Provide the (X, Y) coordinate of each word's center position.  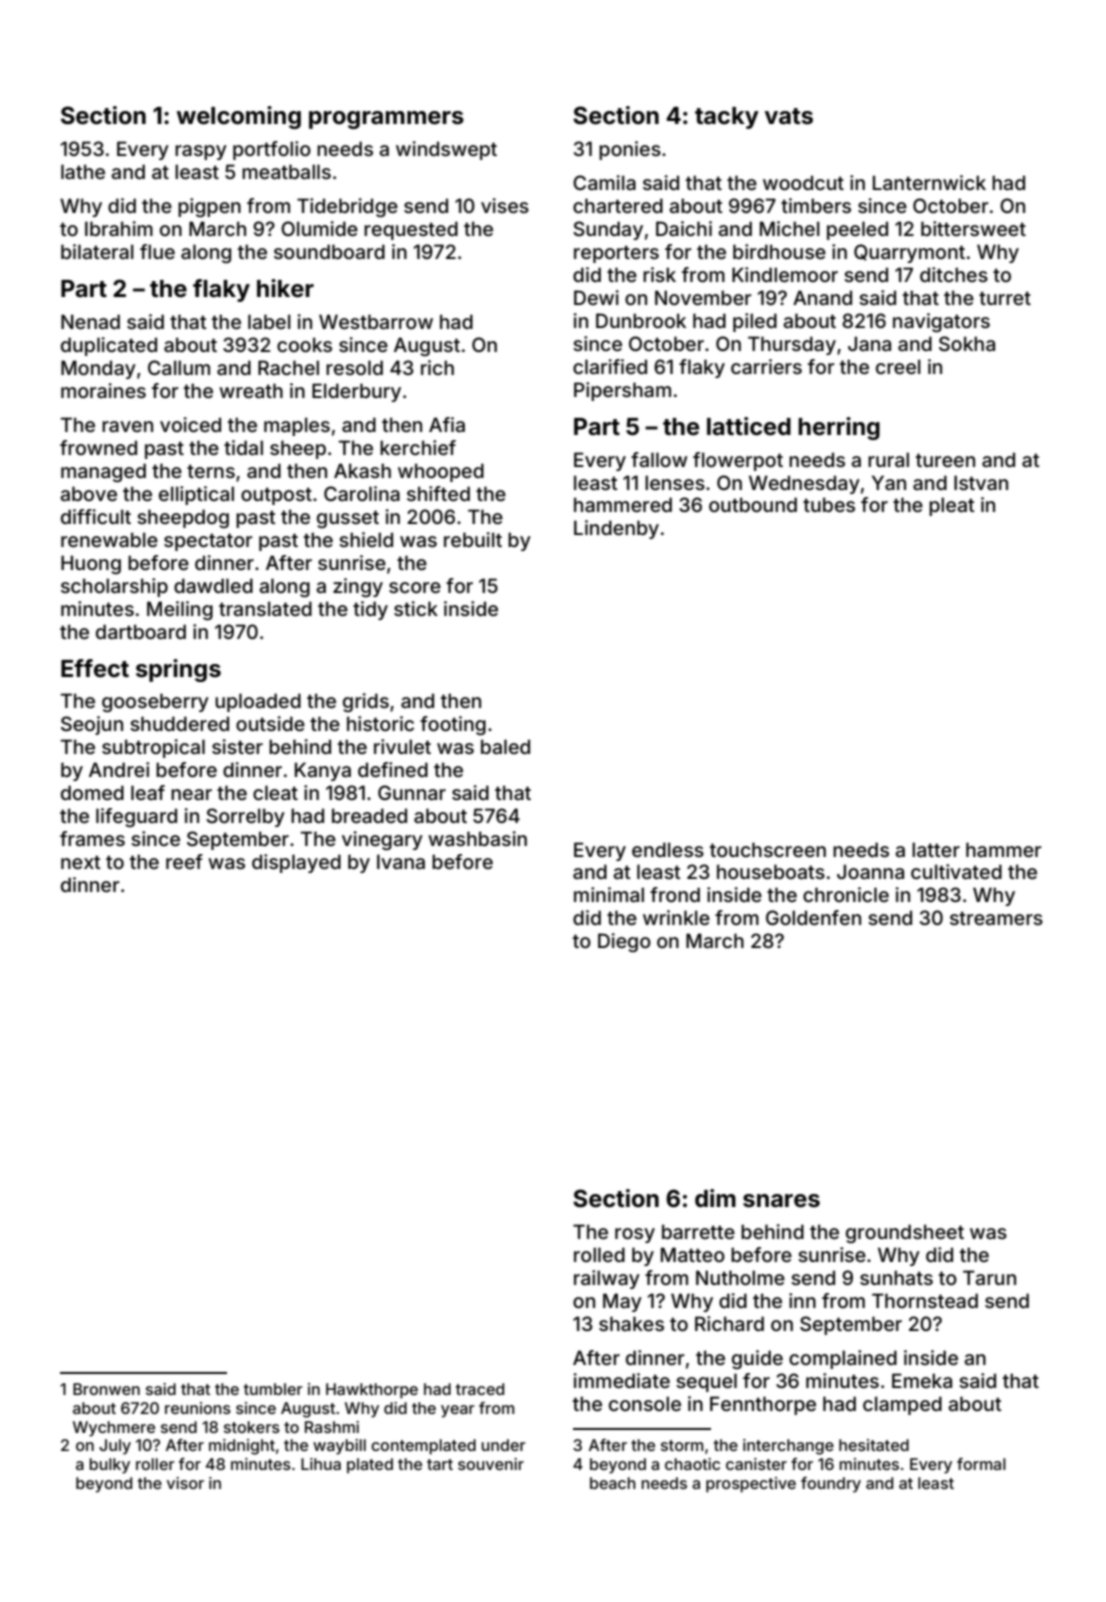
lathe (83, 171)
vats (789, 116)
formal (981, 1464)
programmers (386, 120)
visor (185, 1483)
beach (613, 1483)
